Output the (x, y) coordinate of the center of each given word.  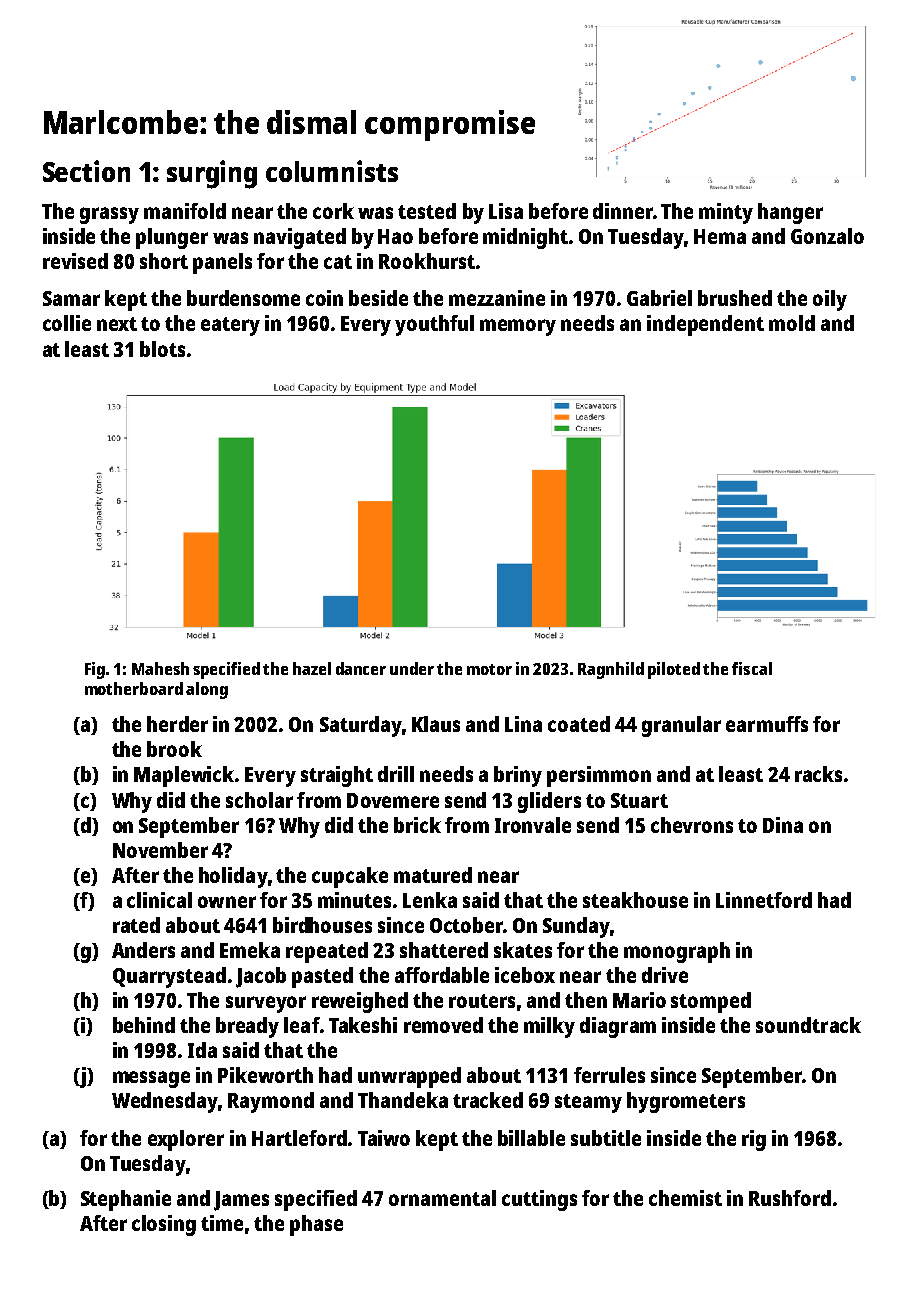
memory (518, 327)
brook (174, 749)
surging (212, 174)
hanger (790, 213)
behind (144, 1025)
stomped (711, 1002)
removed (443, 1025)
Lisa (506, 211)
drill (396, 774)
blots (162, 349)
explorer (186, 1140)
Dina (783, 825)
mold (792, 323)
